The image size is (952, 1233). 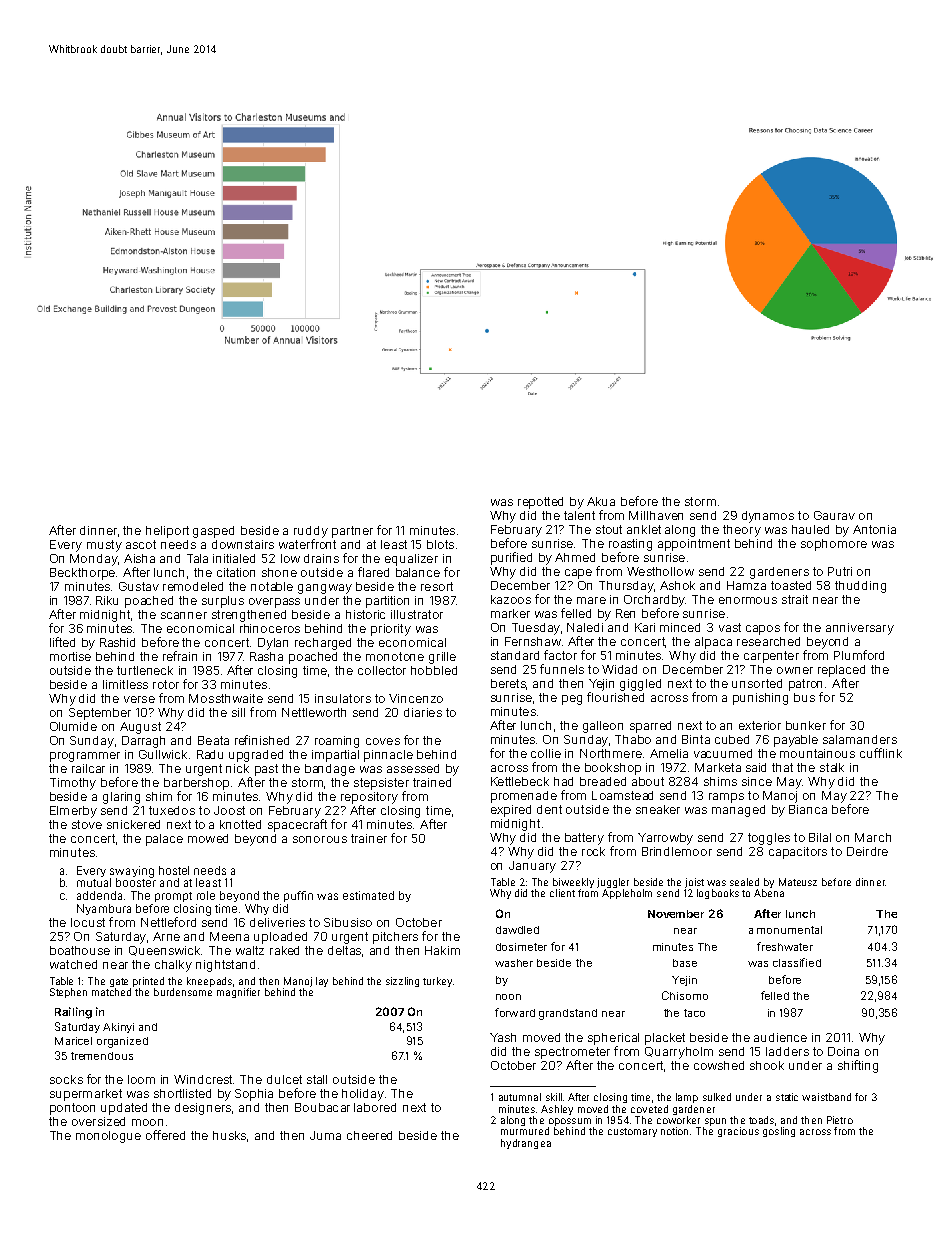 I want to click on Deirdre, so click(x=867, y=851).
